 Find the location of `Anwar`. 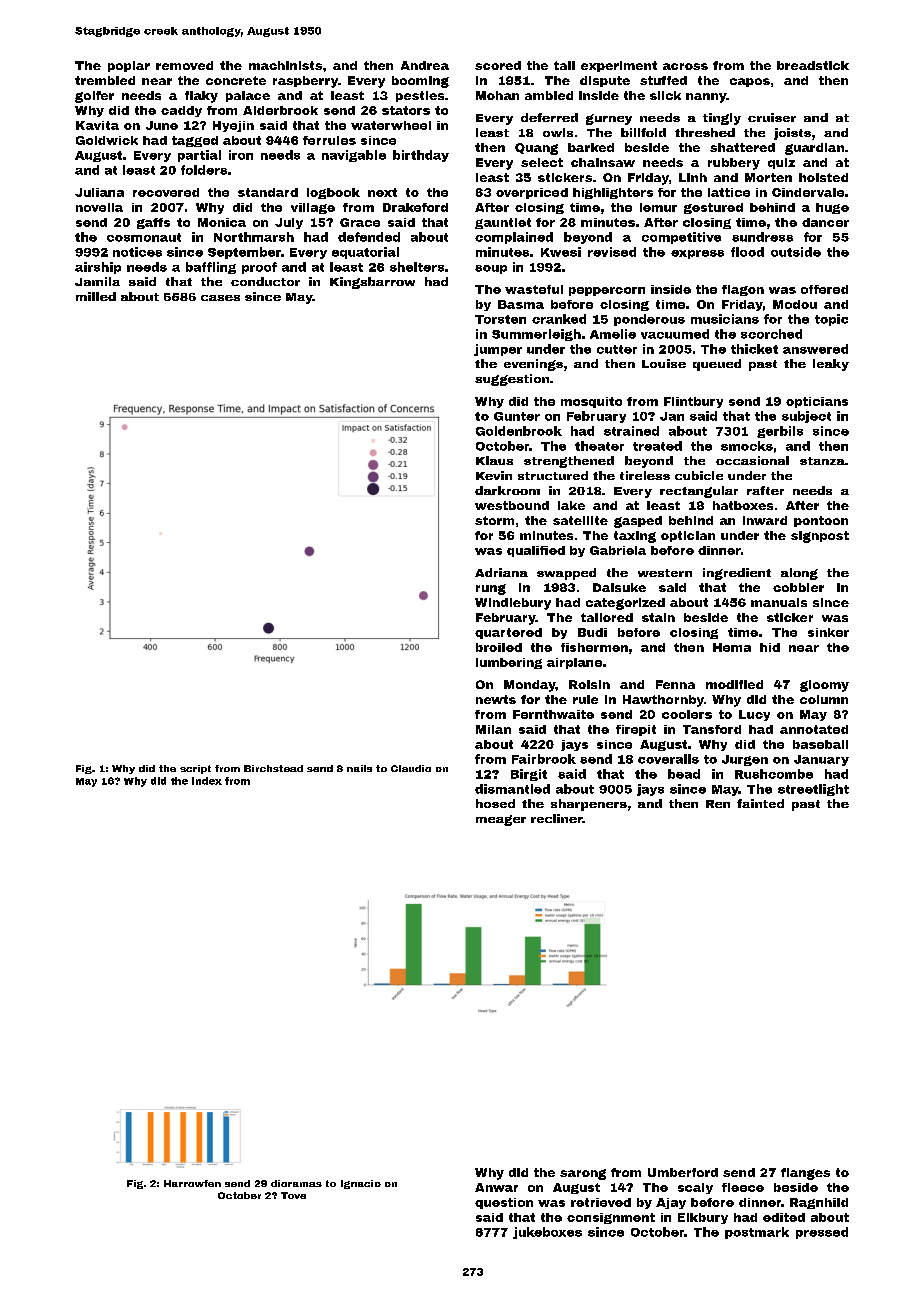

Anwar is located at coordinates (496, 1187).
